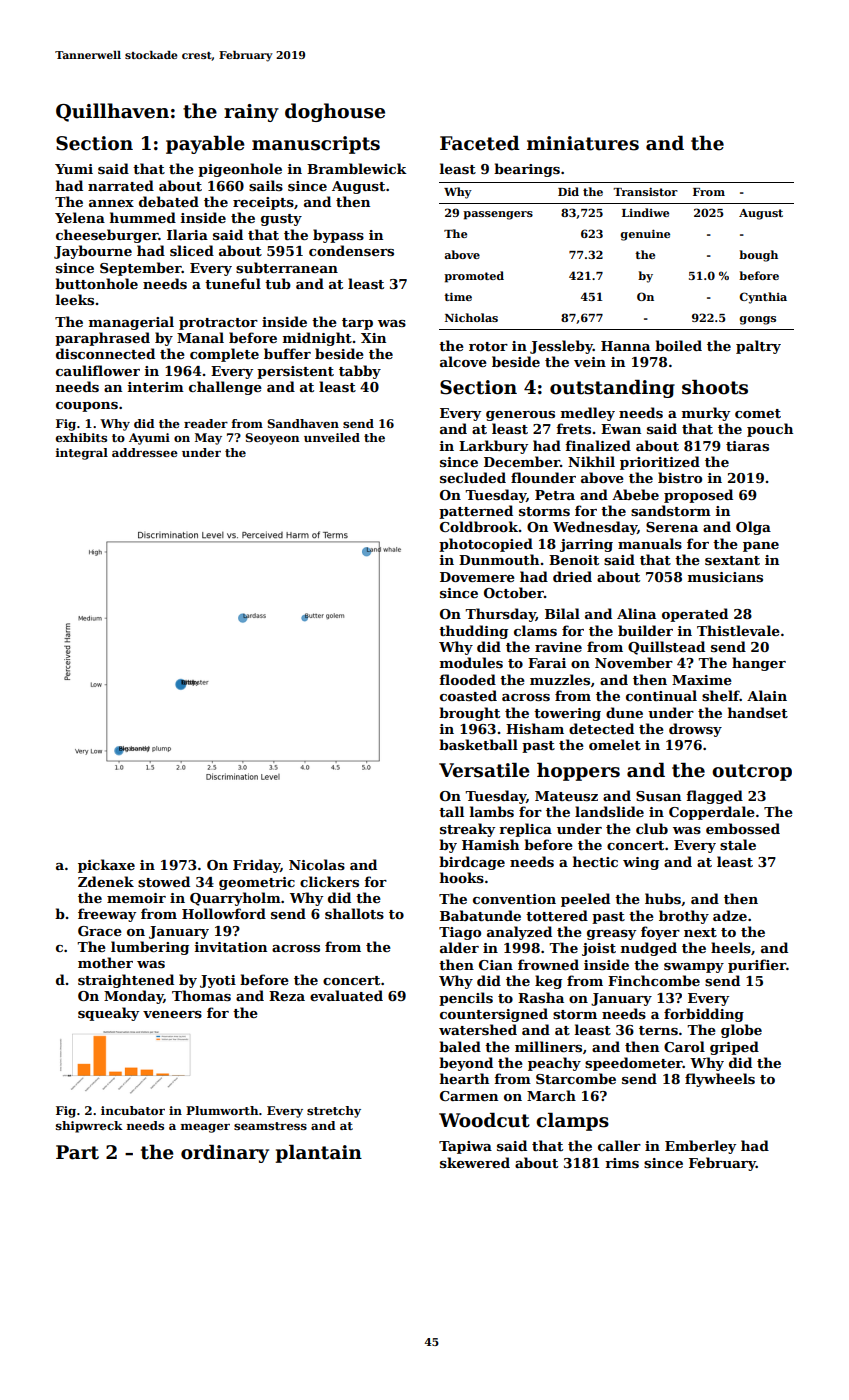 This image has width=849, height=1400. Describe the element at coordinates (583, 143) in the image. I see `miniatures` at that location.
